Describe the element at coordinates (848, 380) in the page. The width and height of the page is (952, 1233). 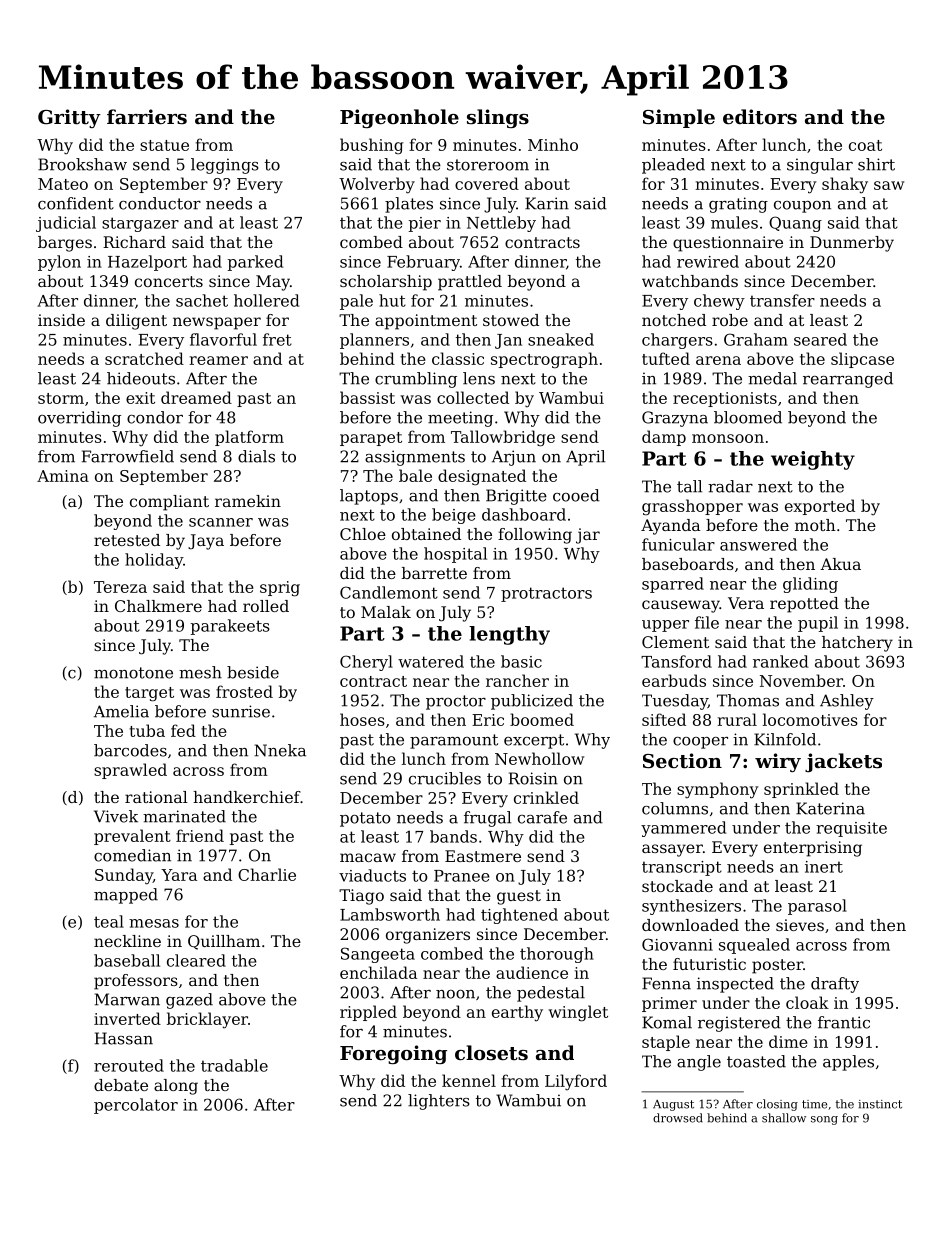
I see `rearranged` at that location.
